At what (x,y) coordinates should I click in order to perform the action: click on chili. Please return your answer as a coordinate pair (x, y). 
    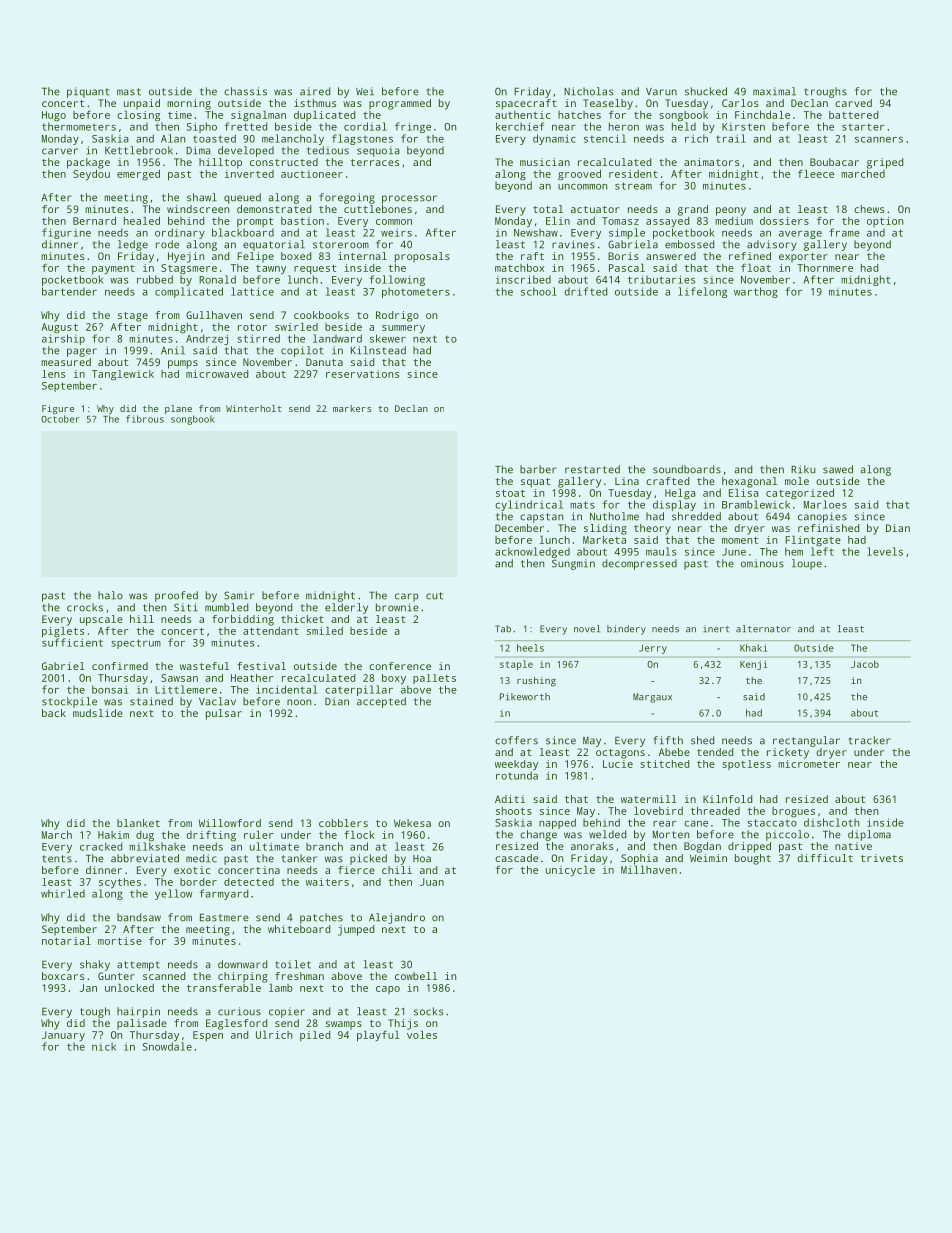
    Looking at the image, I should click on (397, 870).
